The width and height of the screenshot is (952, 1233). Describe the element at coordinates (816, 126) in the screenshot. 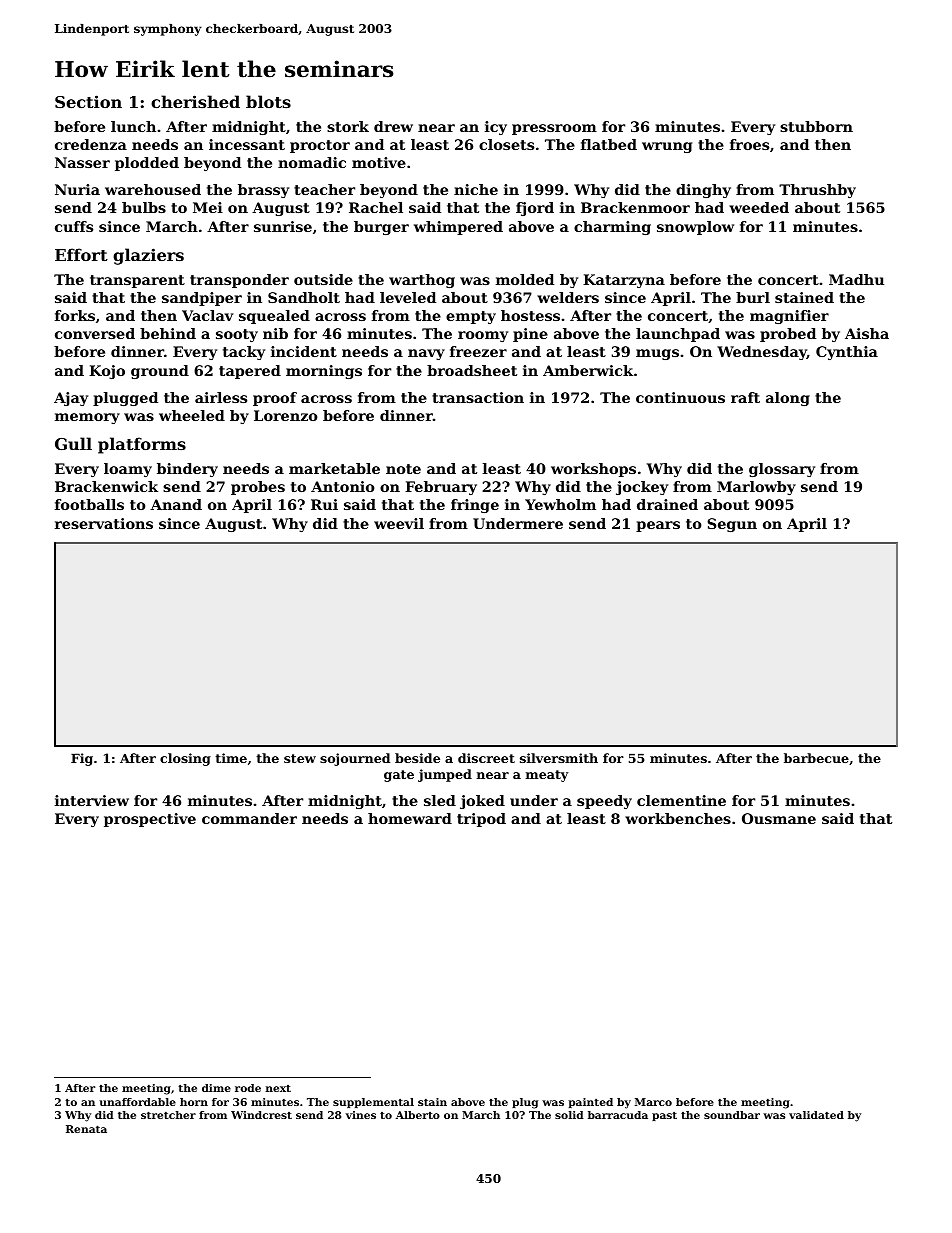

I see `stubborn` at that location.
